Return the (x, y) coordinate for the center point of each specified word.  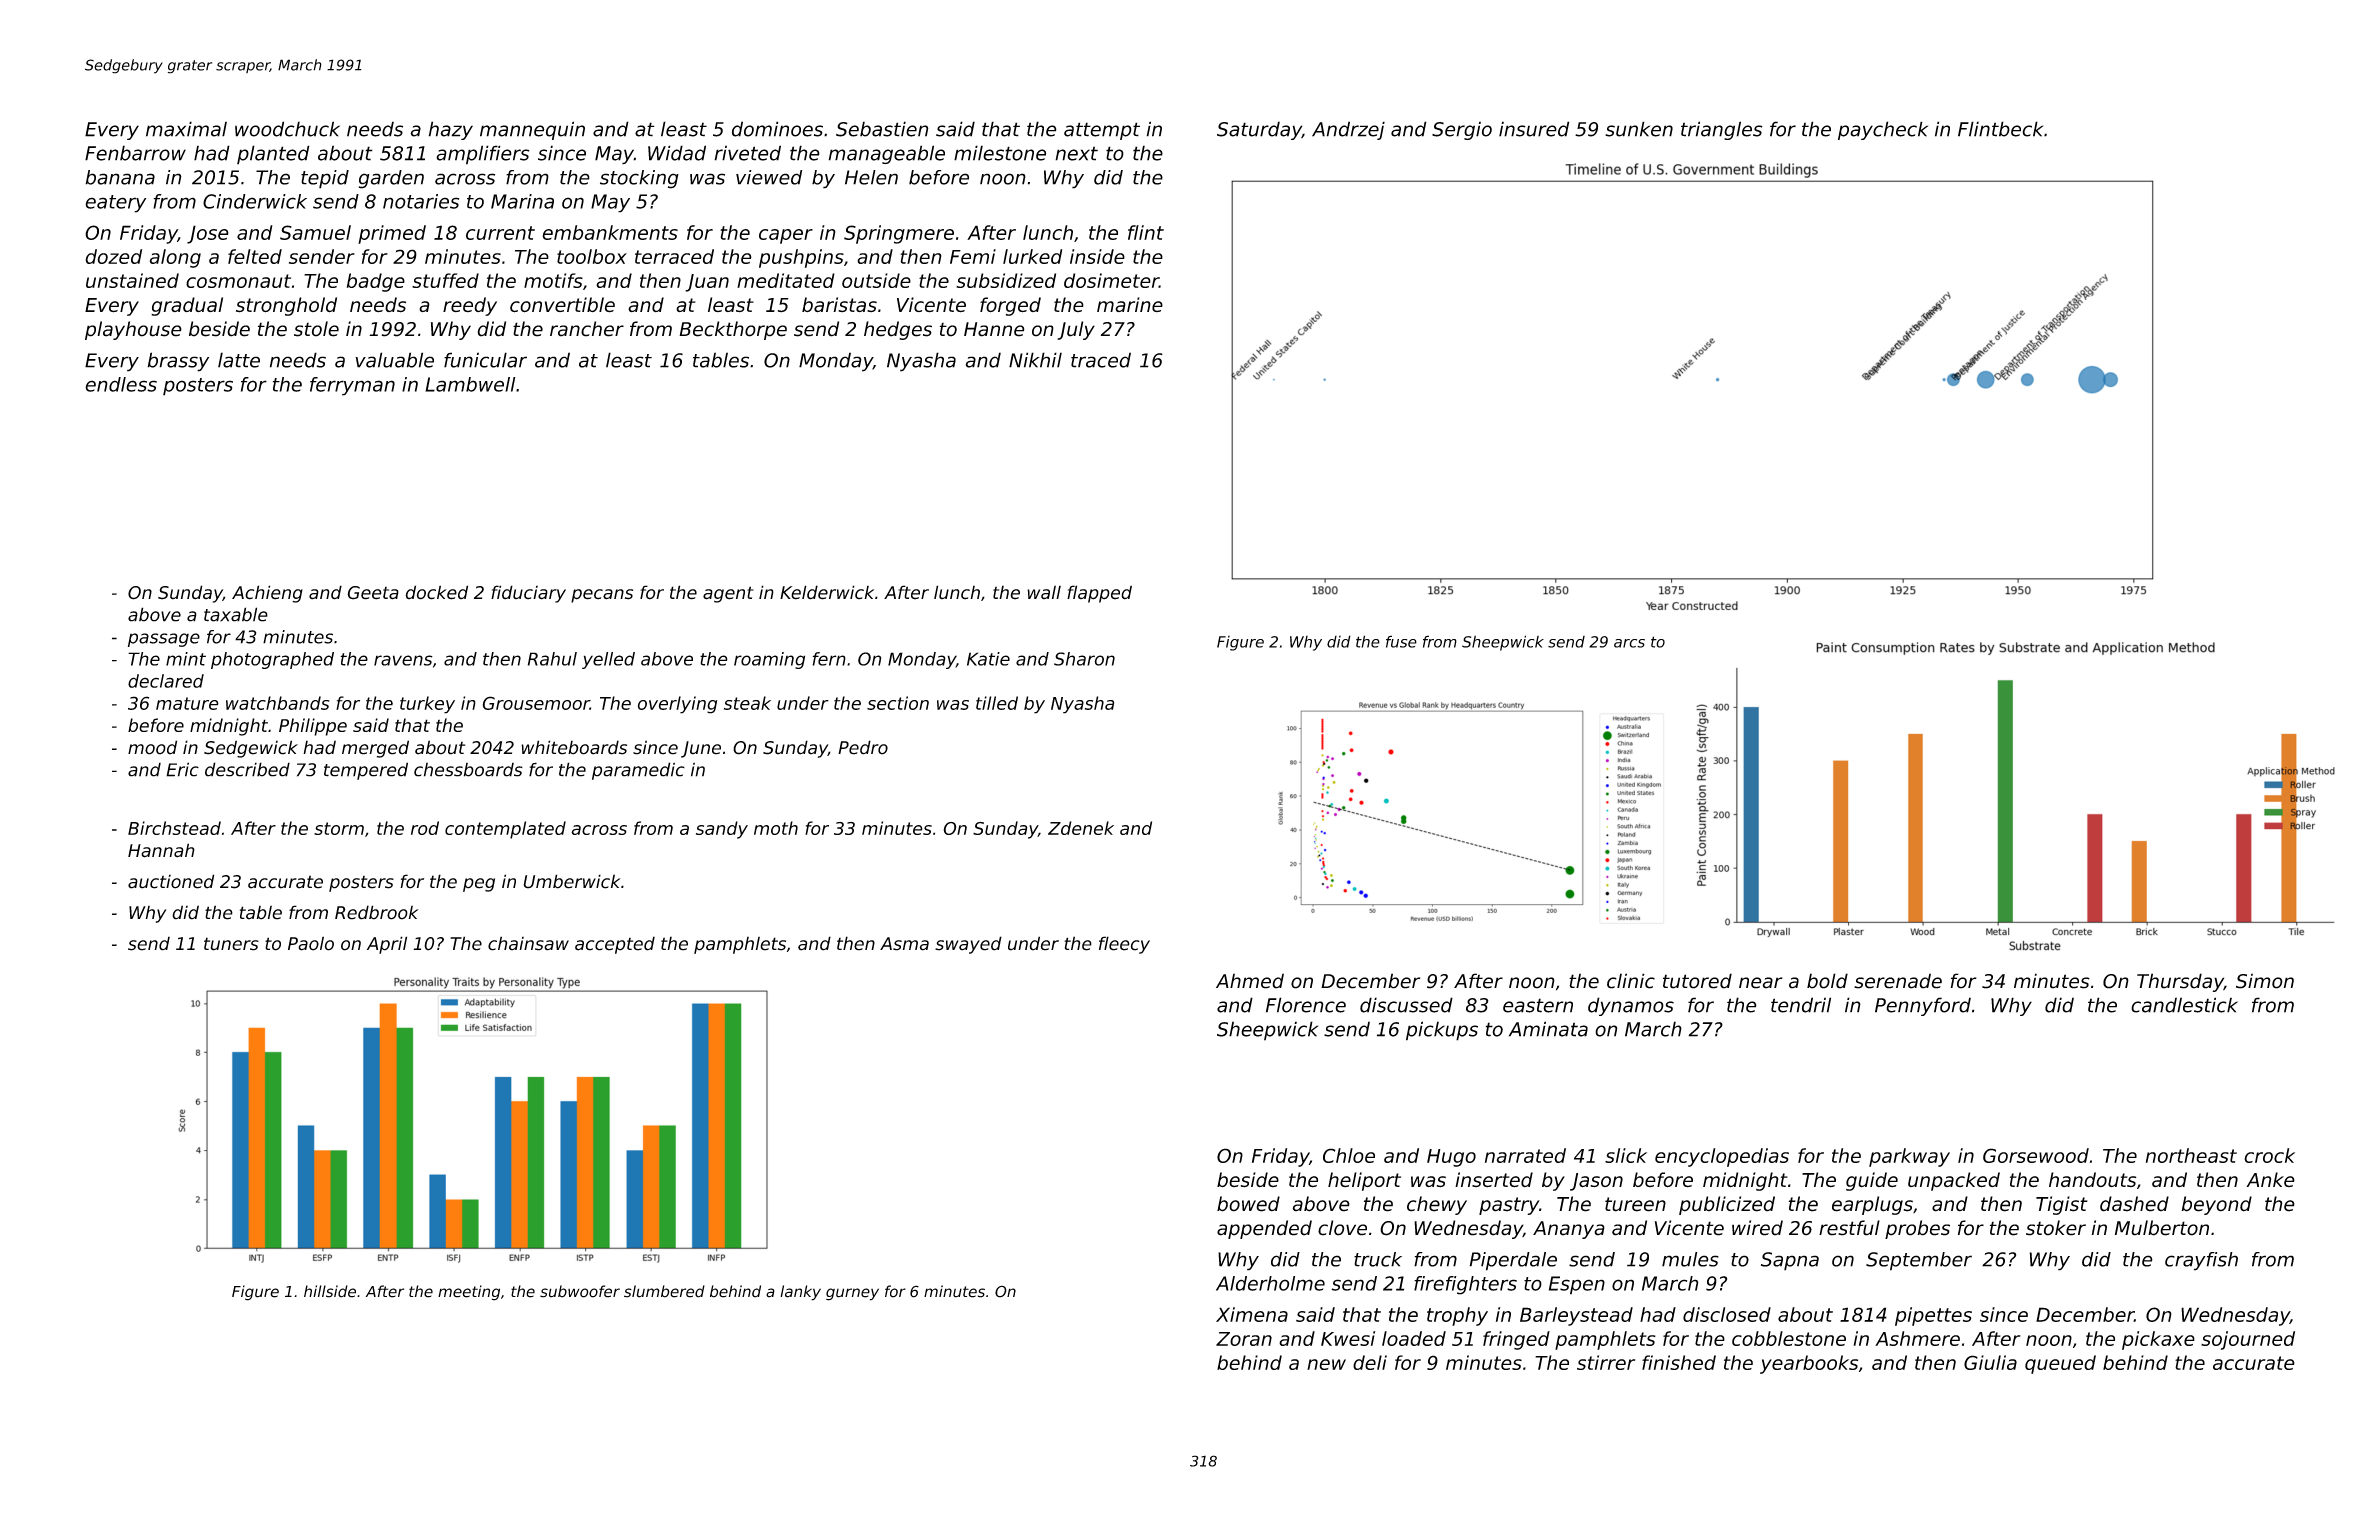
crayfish (2201, 1261)
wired (1757, 1228)
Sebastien (882, 129)
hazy (451, 130)
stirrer (1606, 1362)
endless (121, 384)
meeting (469, 1293)
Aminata (1548, 1029)
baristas (839, 305)
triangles (1722, 130)
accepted (615, 945)
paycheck (1883, 130)
